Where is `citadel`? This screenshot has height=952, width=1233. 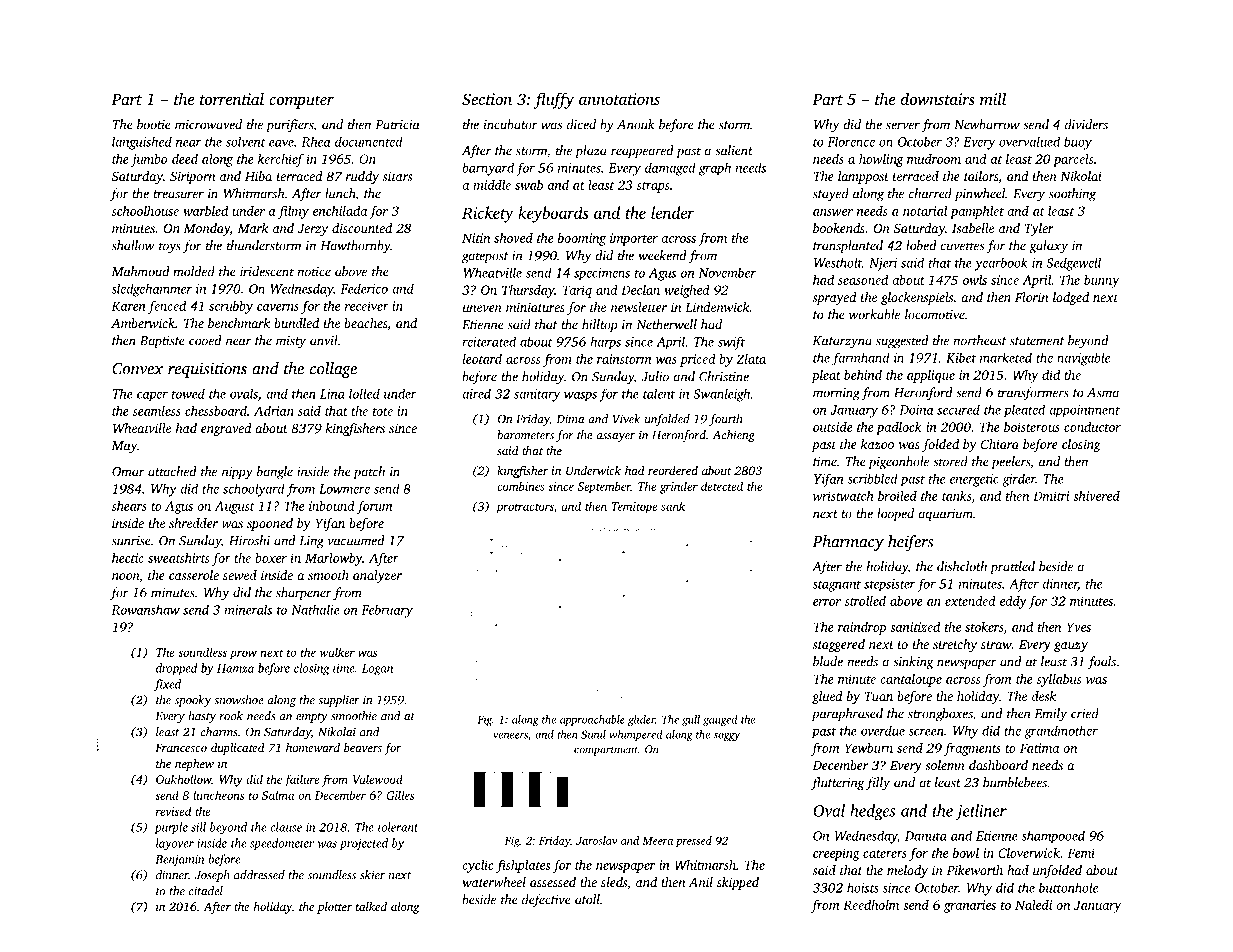
citadel is located at coordinates (206, 891).
